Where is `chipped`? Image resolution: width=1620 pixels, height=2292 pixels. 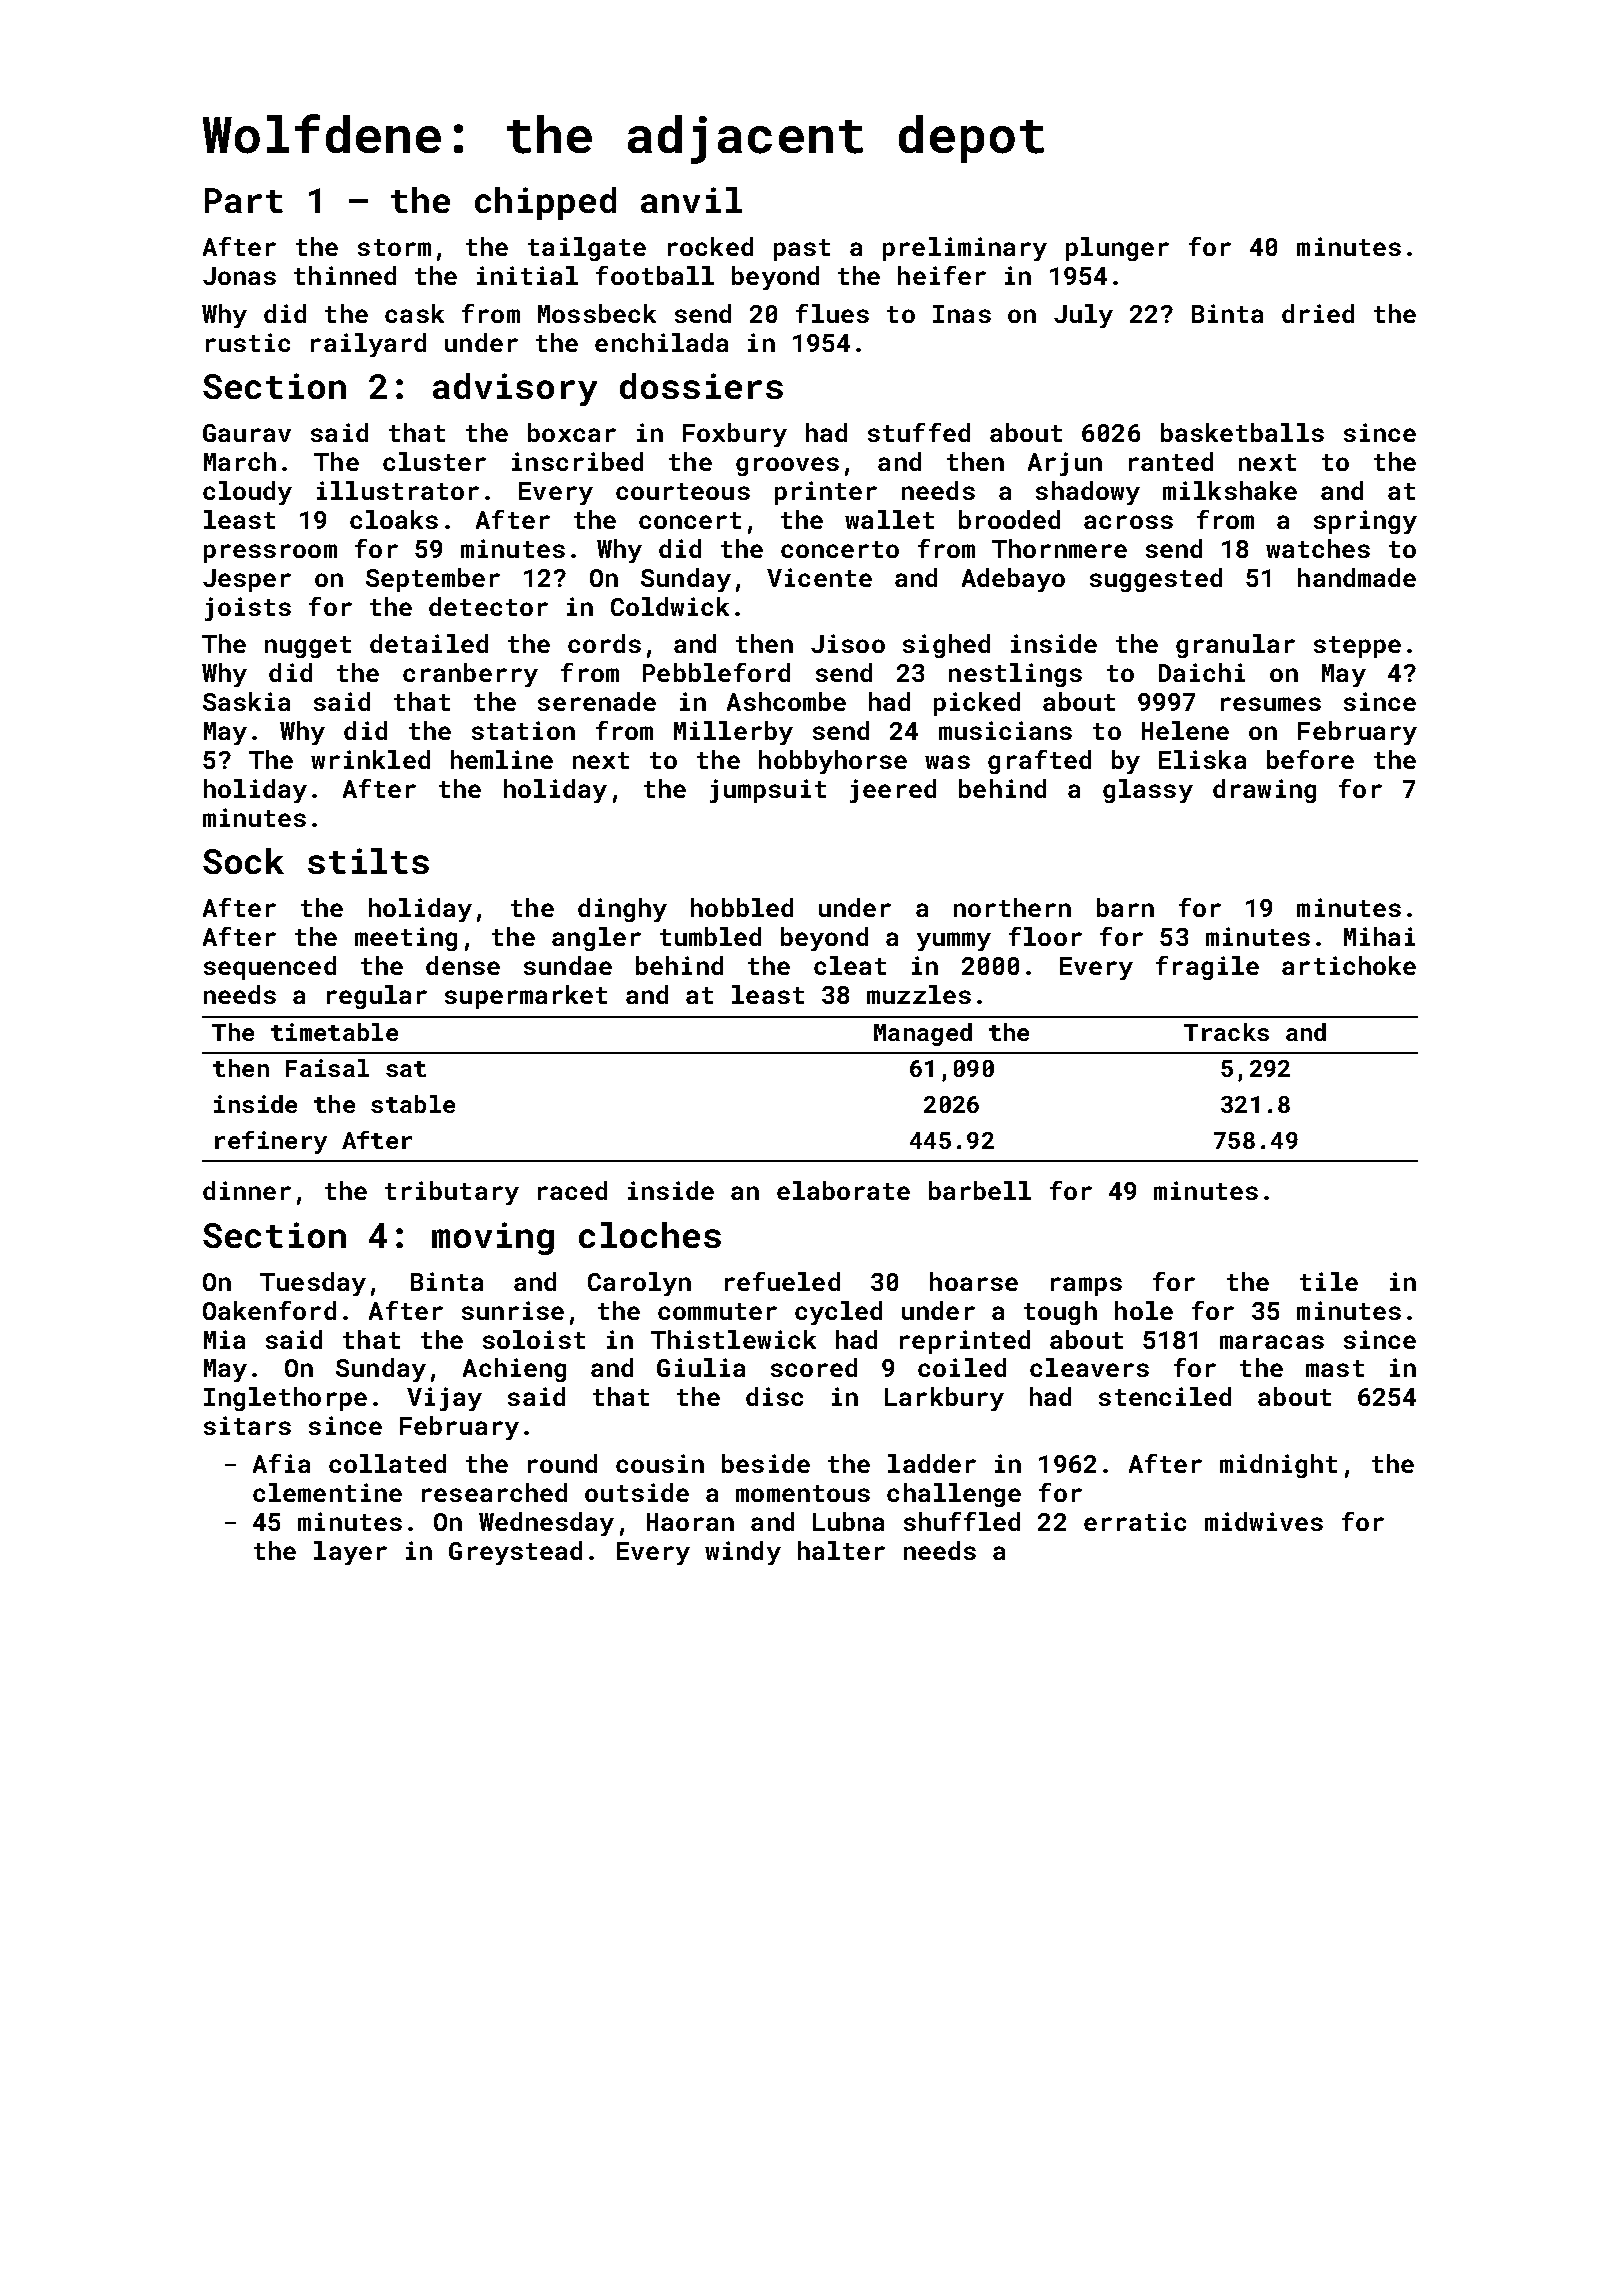
chipped is located at coordinates (545, 203).
